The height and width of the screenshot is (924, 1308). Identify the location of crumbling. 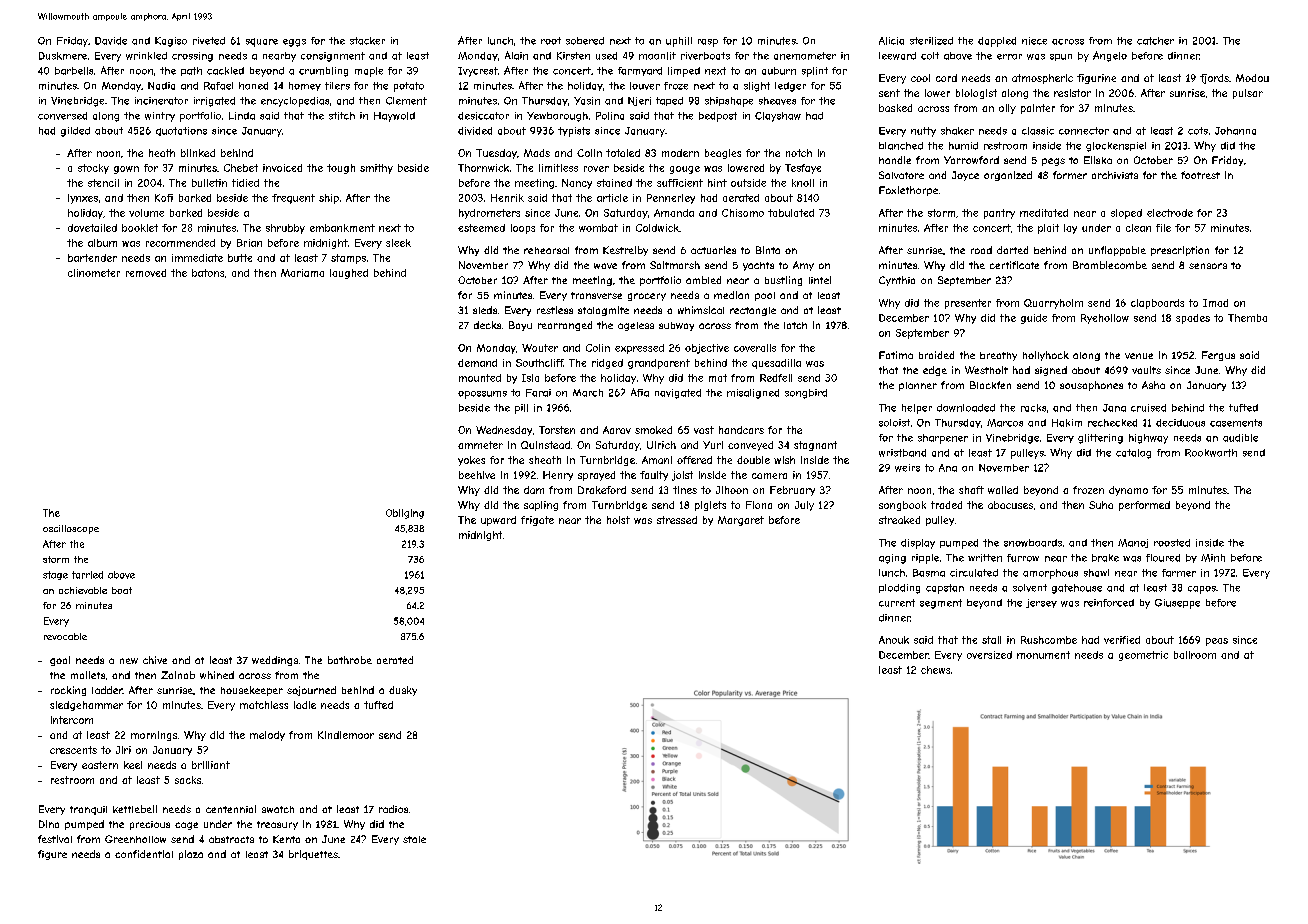
(323, 72).
